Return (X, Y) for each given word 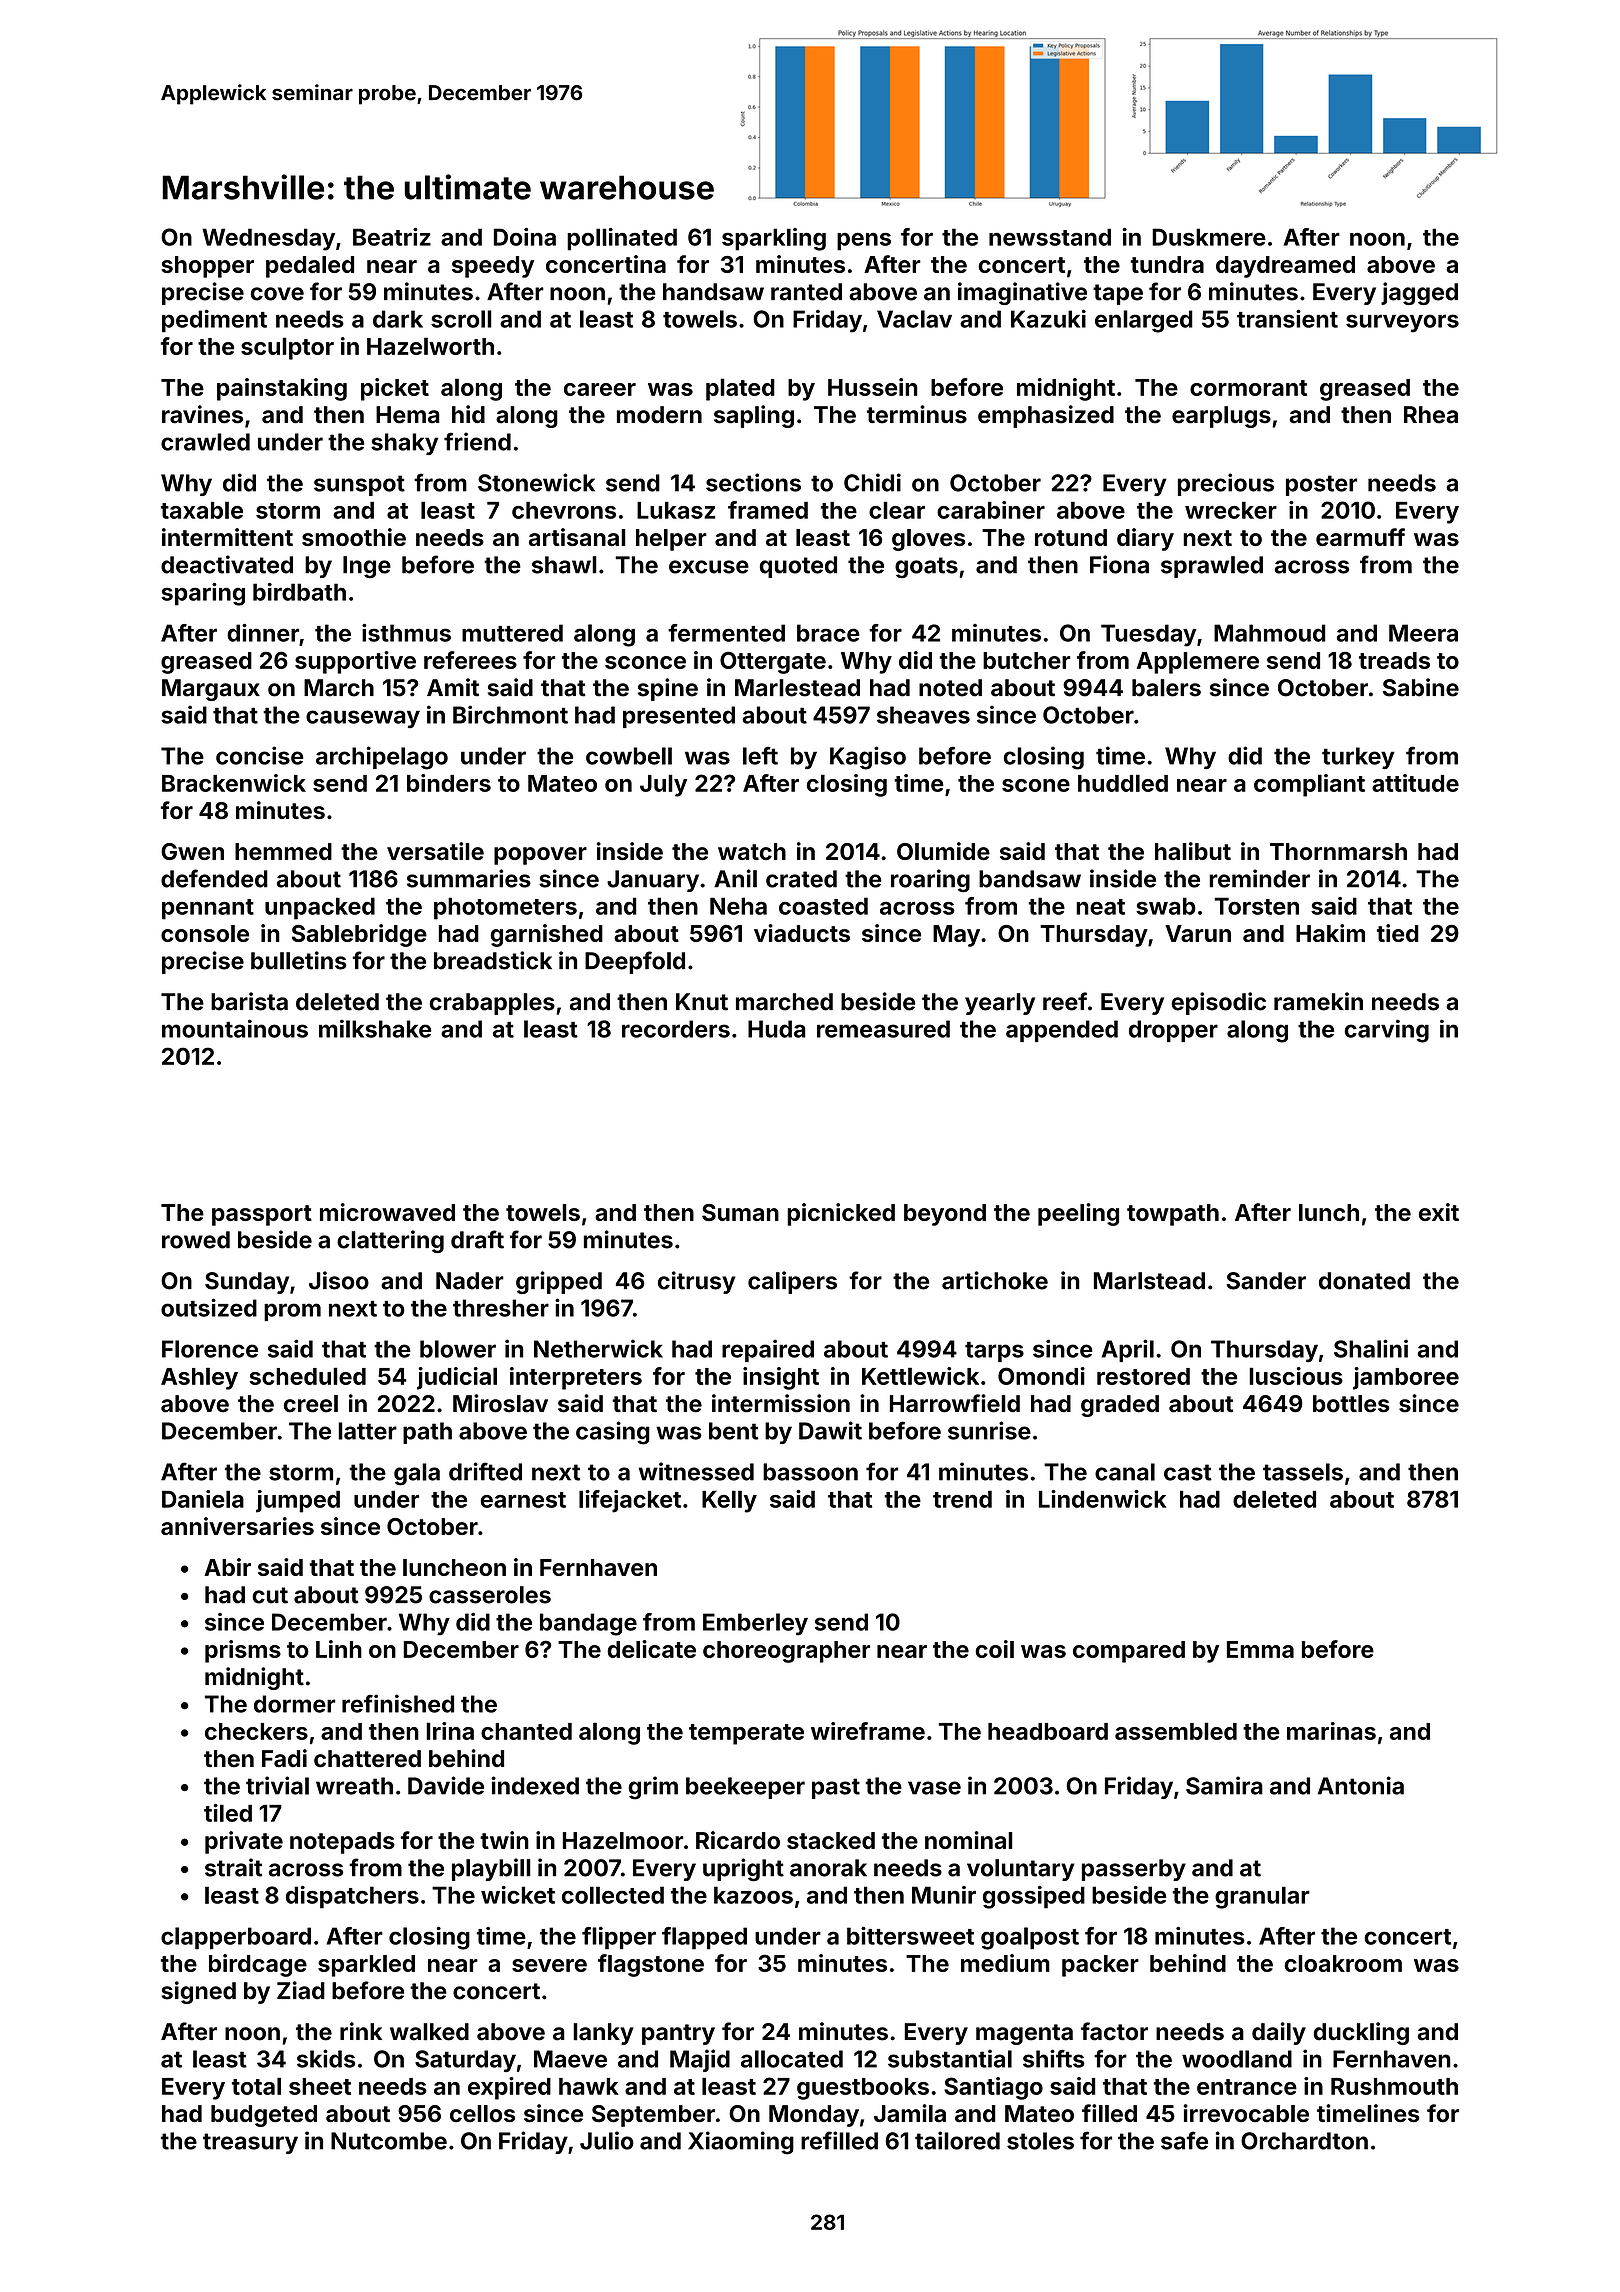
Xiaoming (741, 2143)
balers (1166, 688)
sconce (645, 662)
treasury (250, 2143)
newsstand (1050, 237)
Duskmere (1209, 237)
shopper (207, 267)
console (205, 933)
